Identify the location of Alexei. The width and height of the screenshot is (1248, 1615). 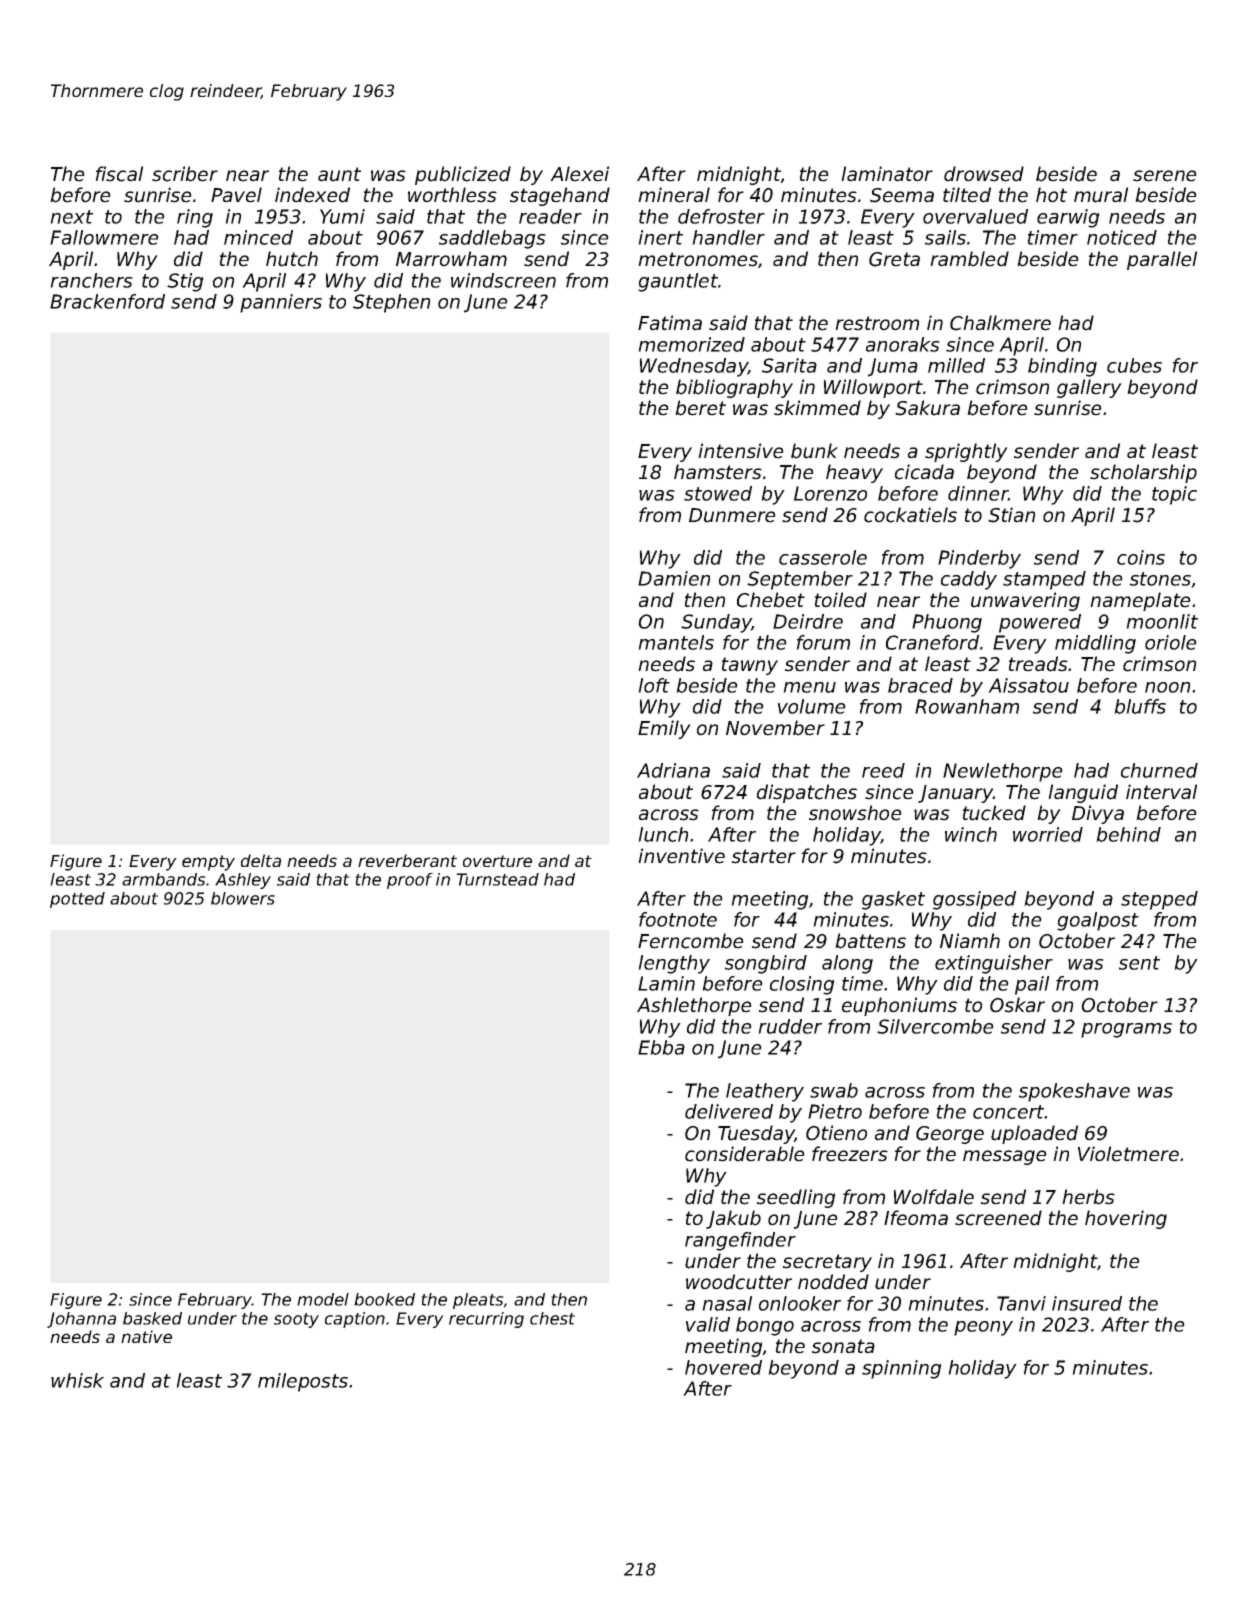
(579, 174).
